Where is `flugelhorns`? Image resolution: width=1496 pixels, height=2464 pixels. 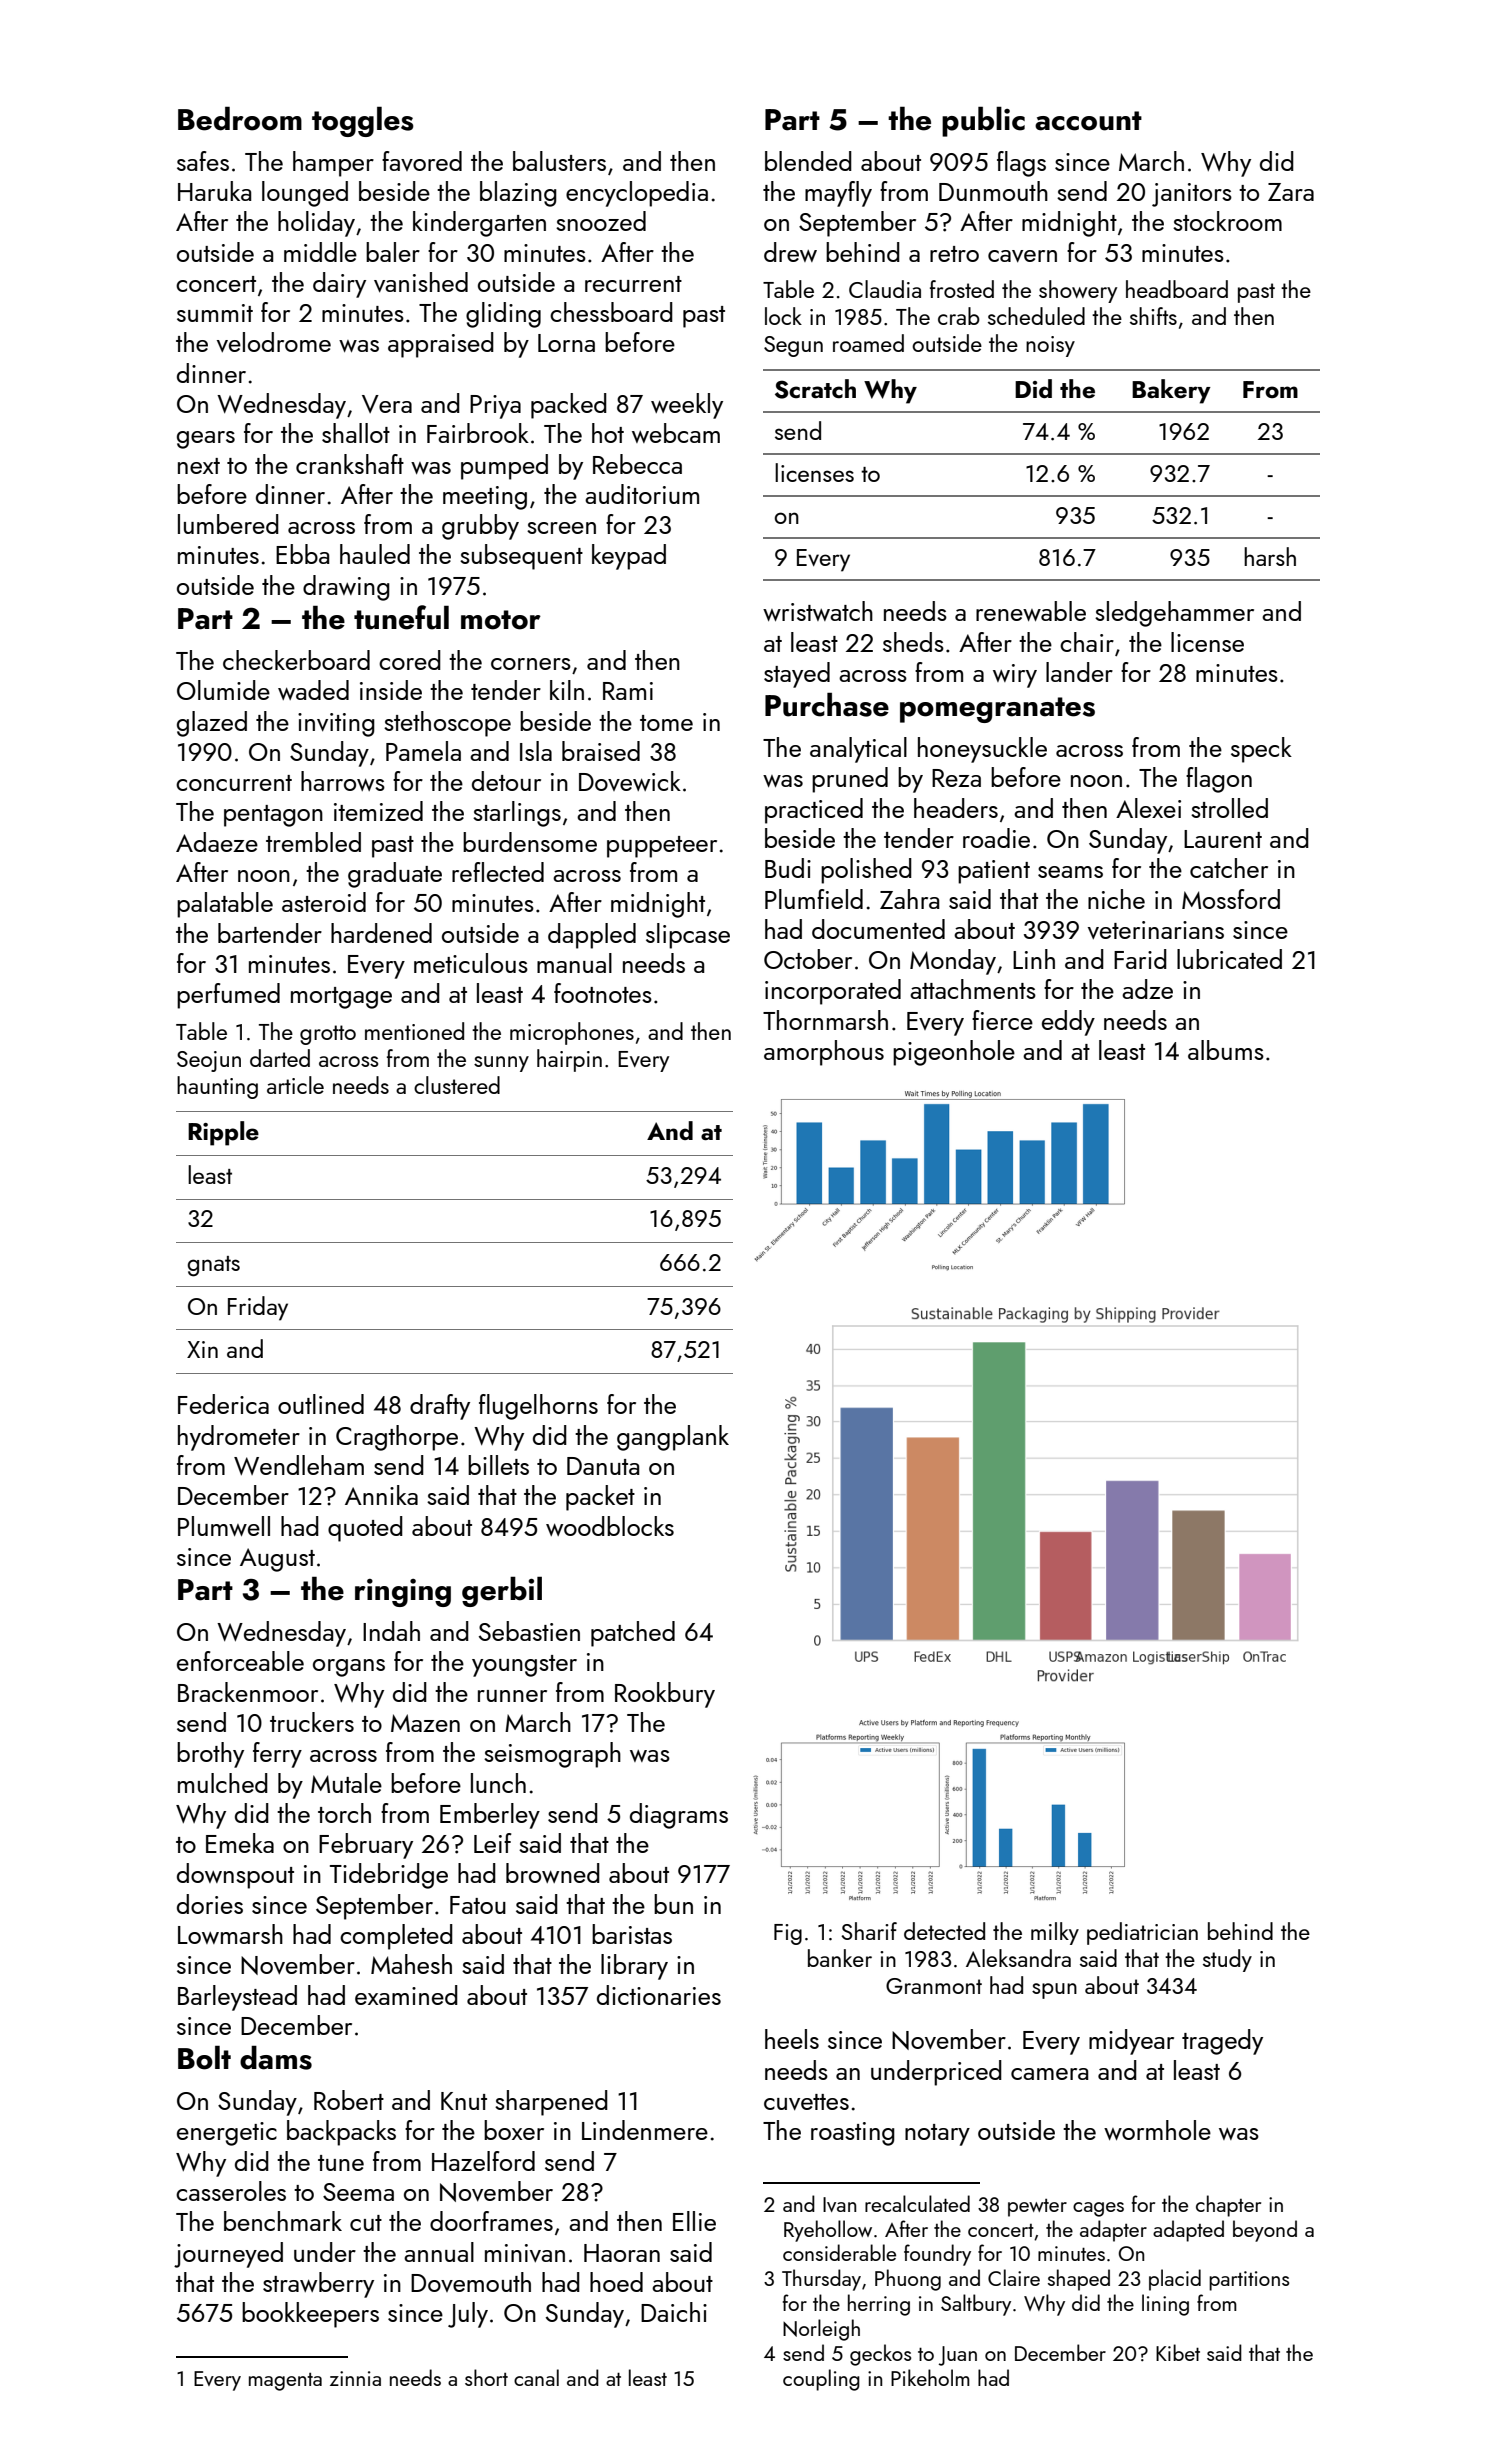 flugelhorns is located at coordinates (538, 1407).
